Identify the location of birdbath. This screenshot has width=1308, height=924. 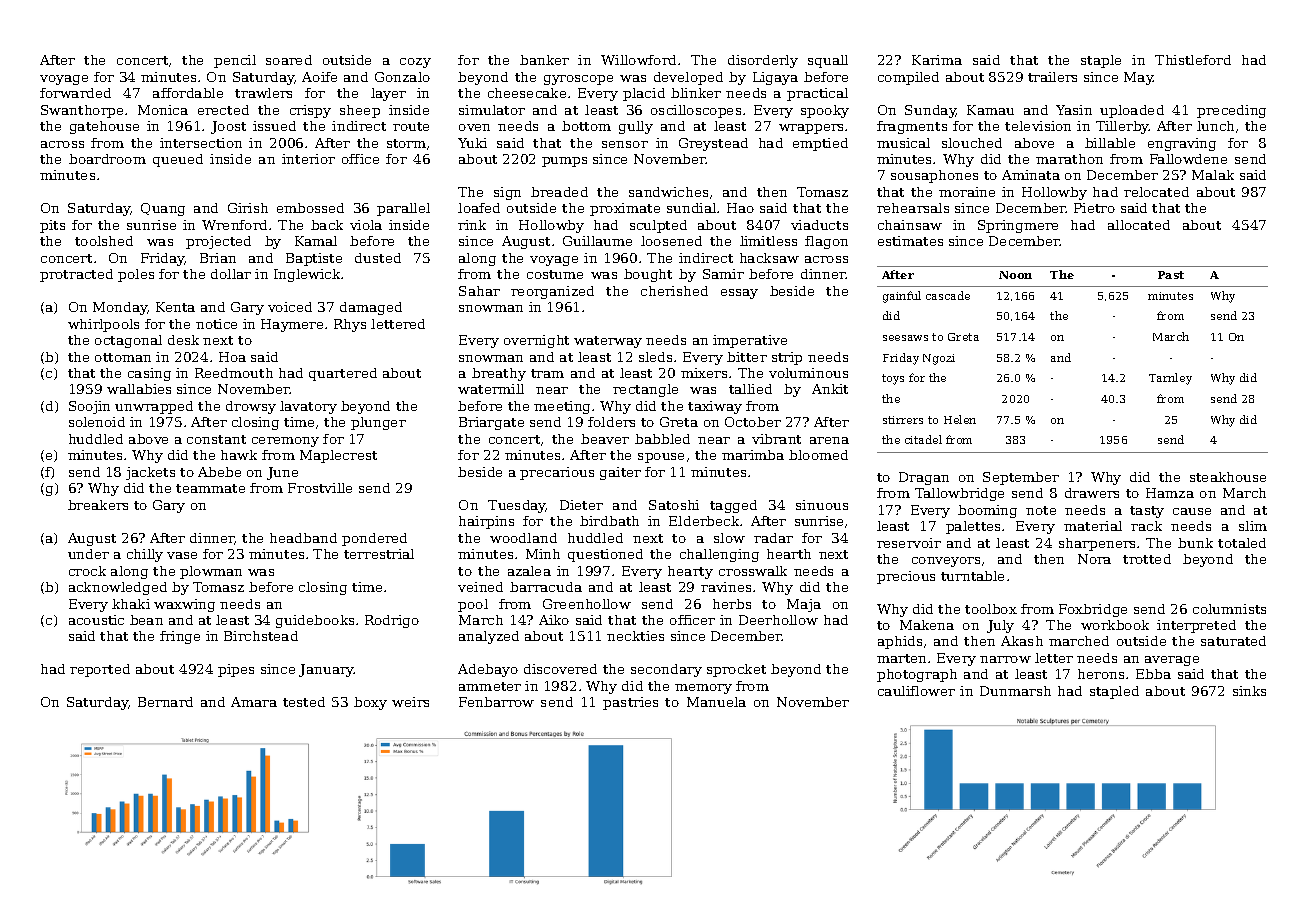
(609, 521).
